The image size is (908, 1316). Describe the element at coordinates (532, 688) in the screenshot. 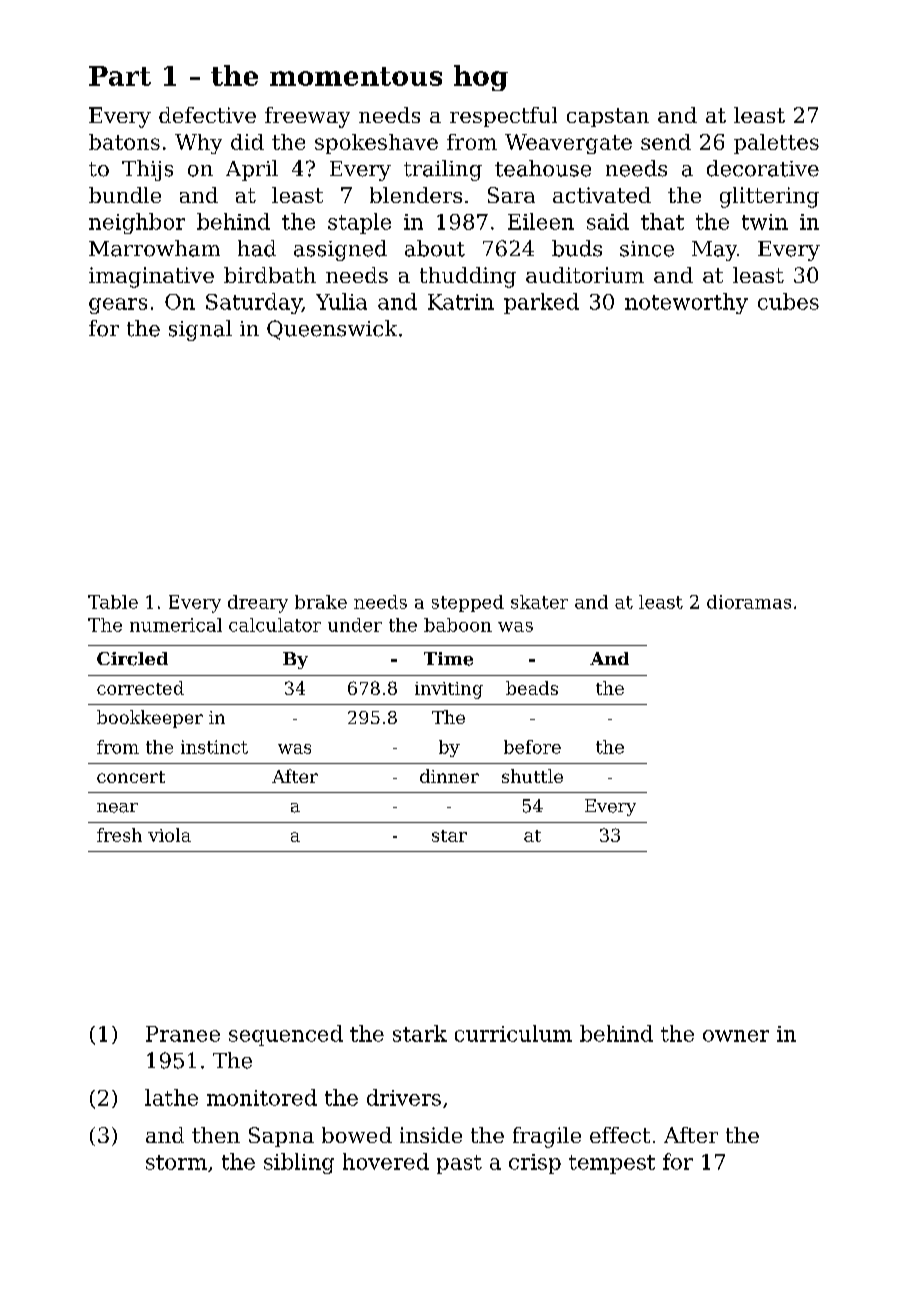

I see `beads` at that location.
